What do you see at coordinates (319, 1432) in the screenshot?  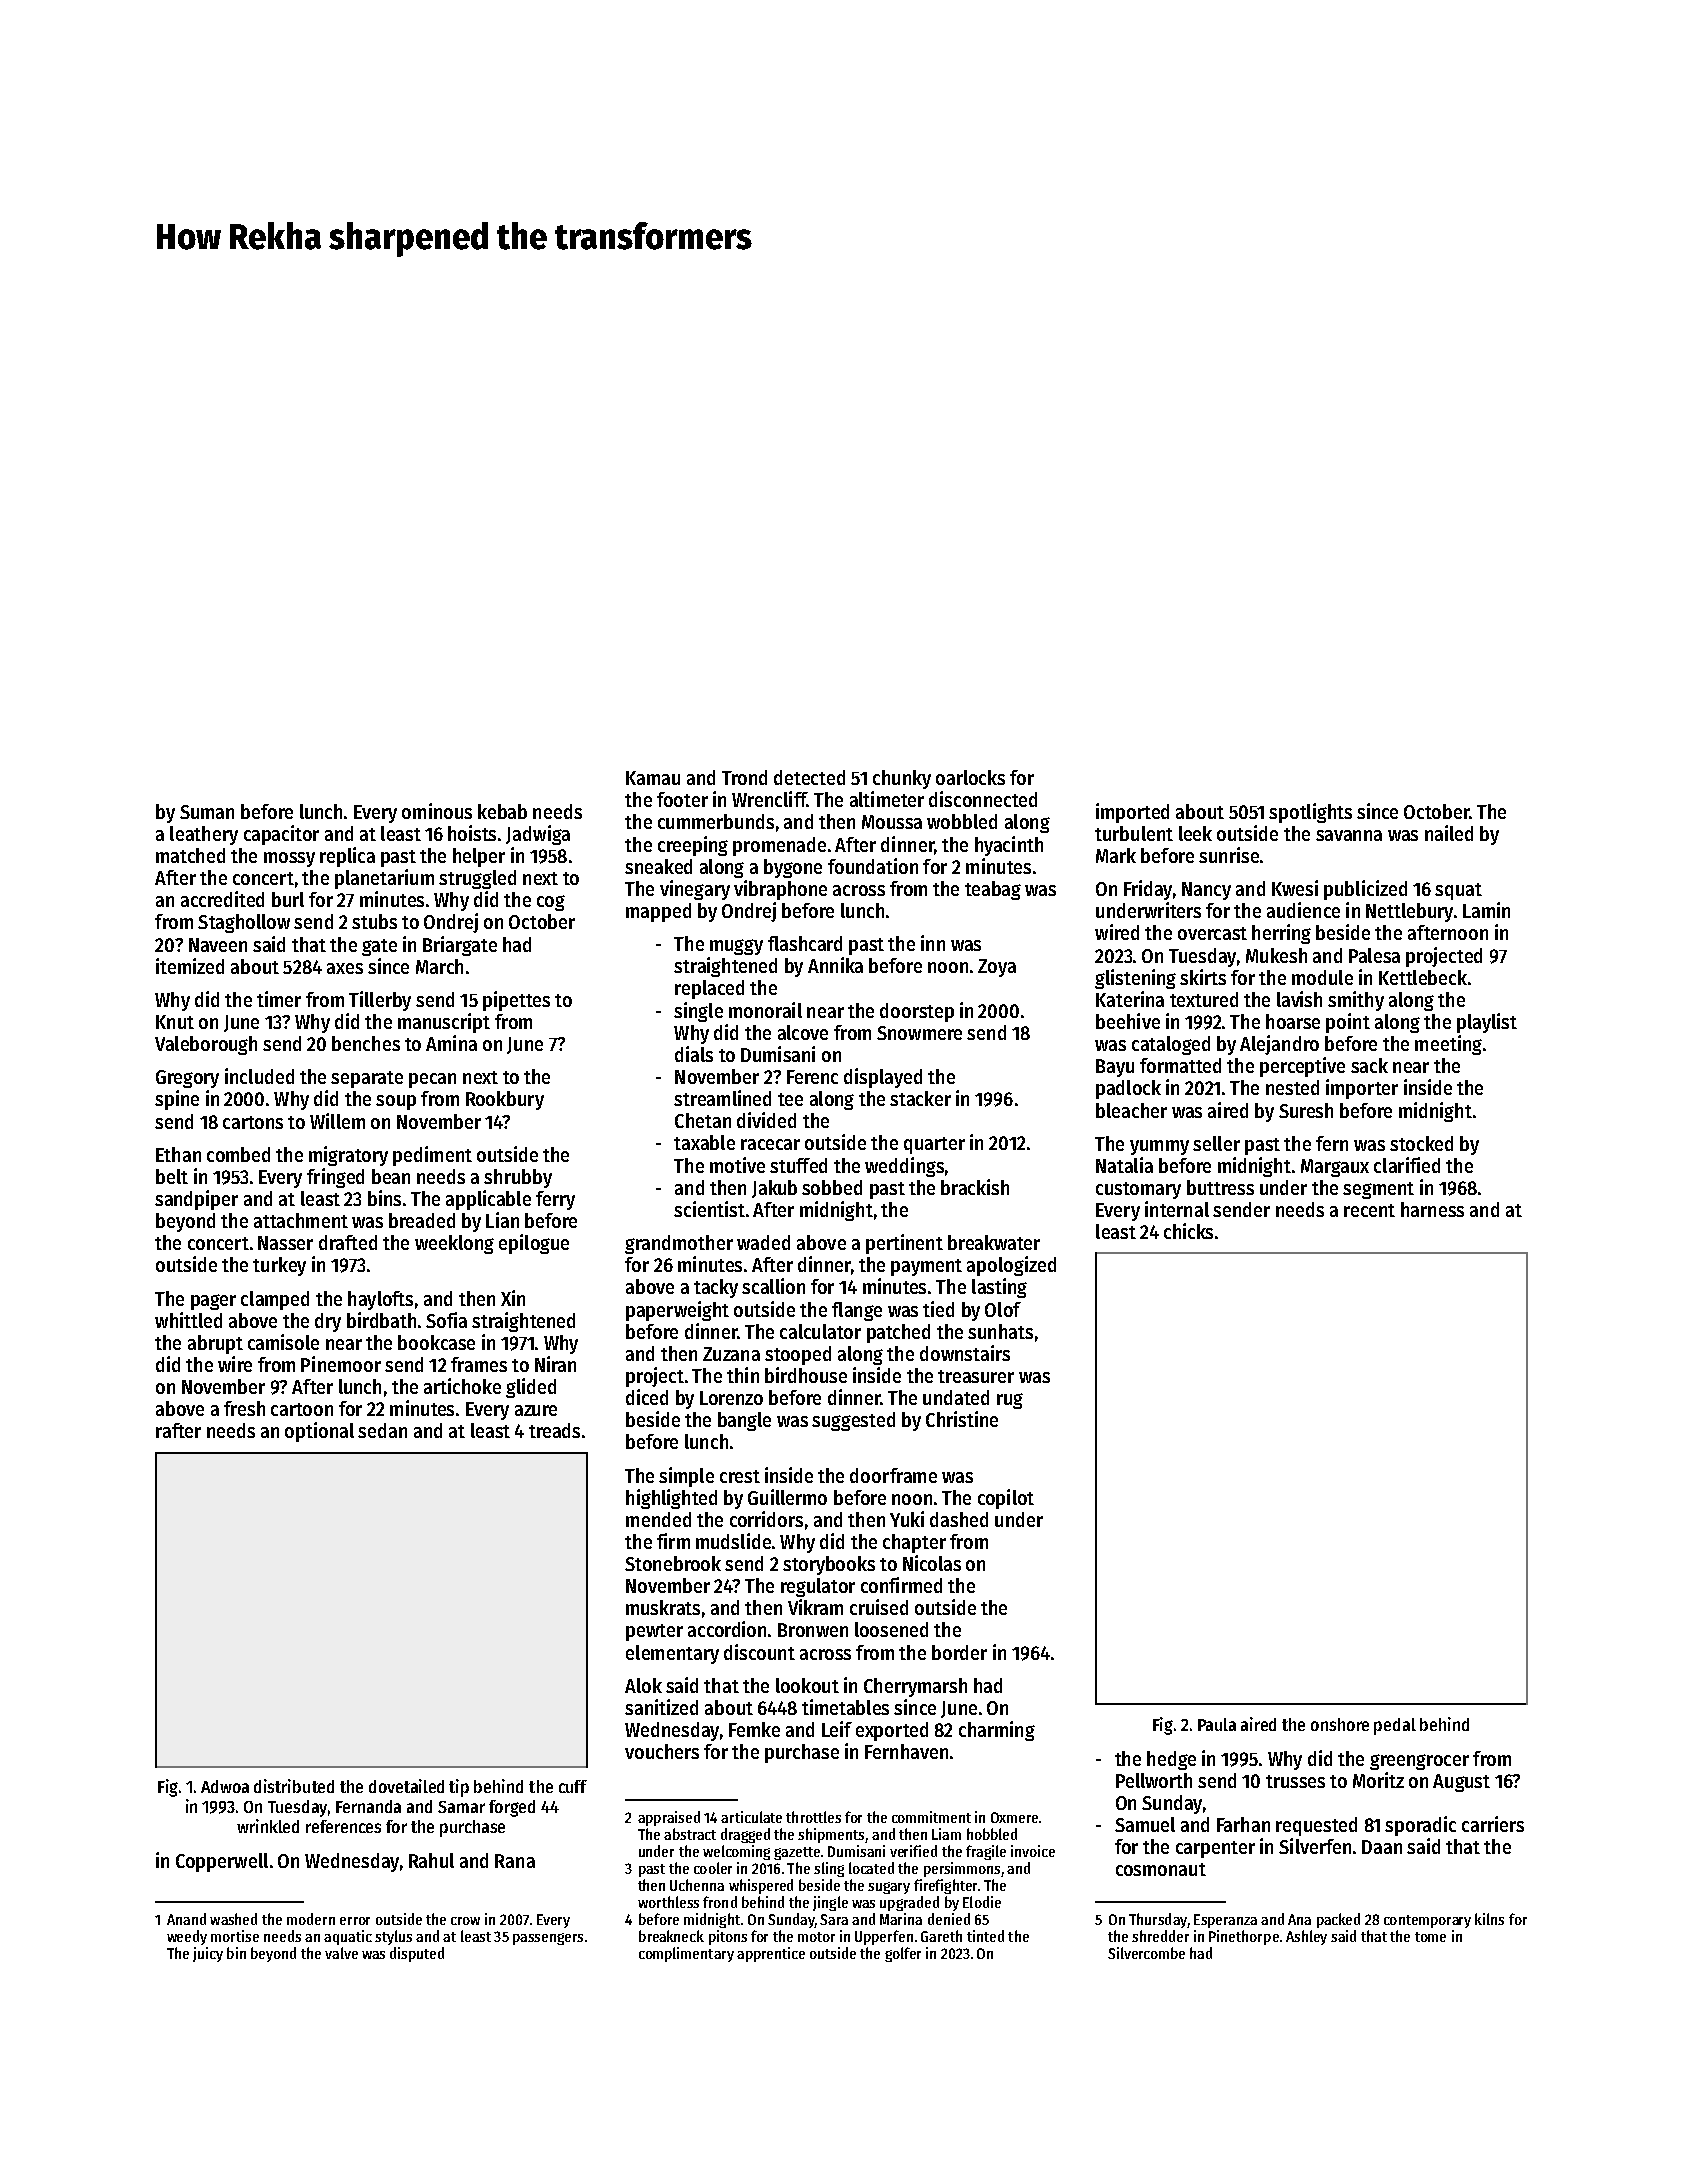 I see `optional` at bounding box center [319, 1432].
